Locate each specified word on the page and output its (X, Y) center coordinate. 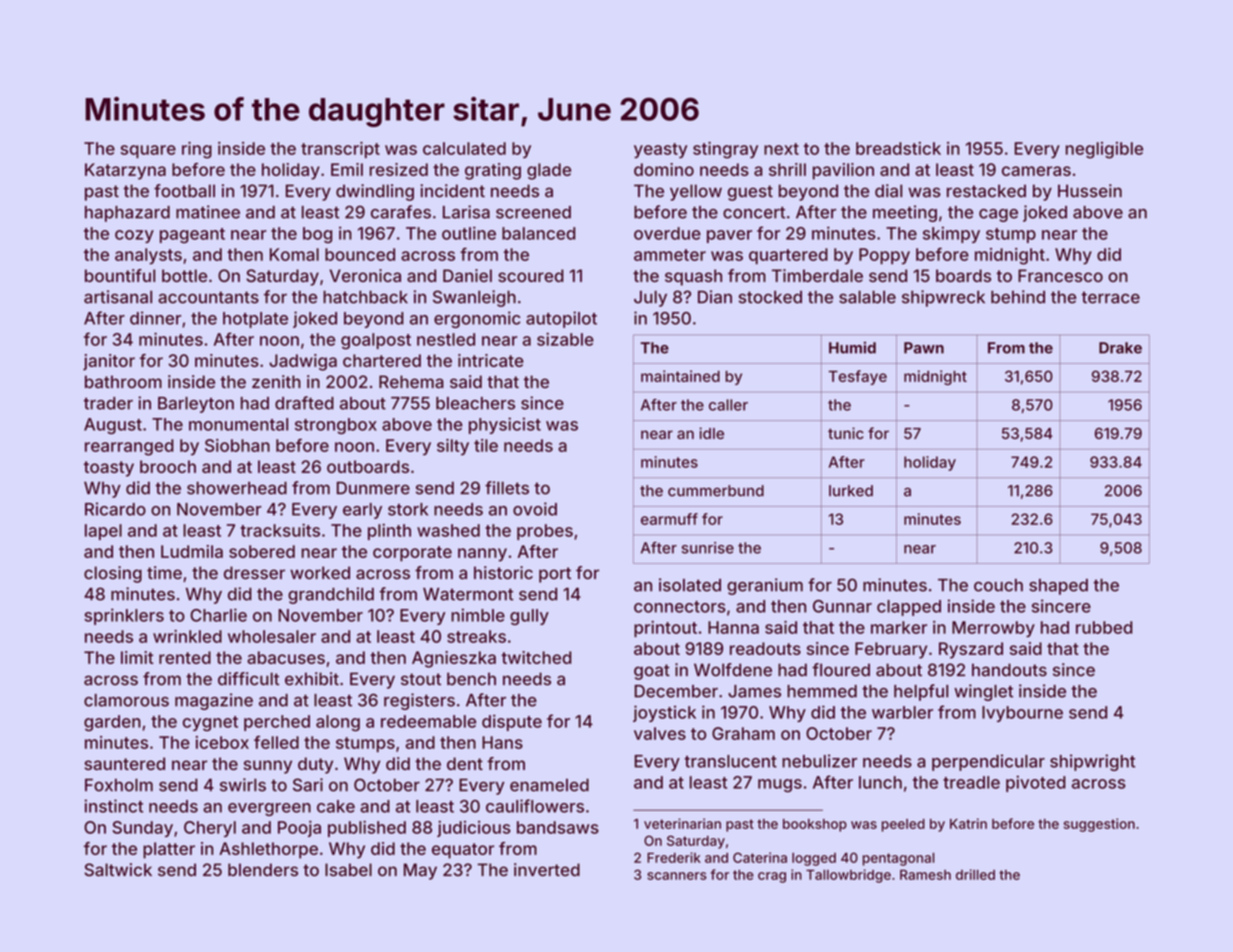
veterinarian (682, 823)
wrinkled (187, 636)
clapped (909, 608)
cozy (134, 236)
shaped (1058, 587)
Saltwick (118, 870)
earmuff (669, 519)
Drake (1120, 348)
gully (529, 617)
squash (693, 277)
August (113, 426)
